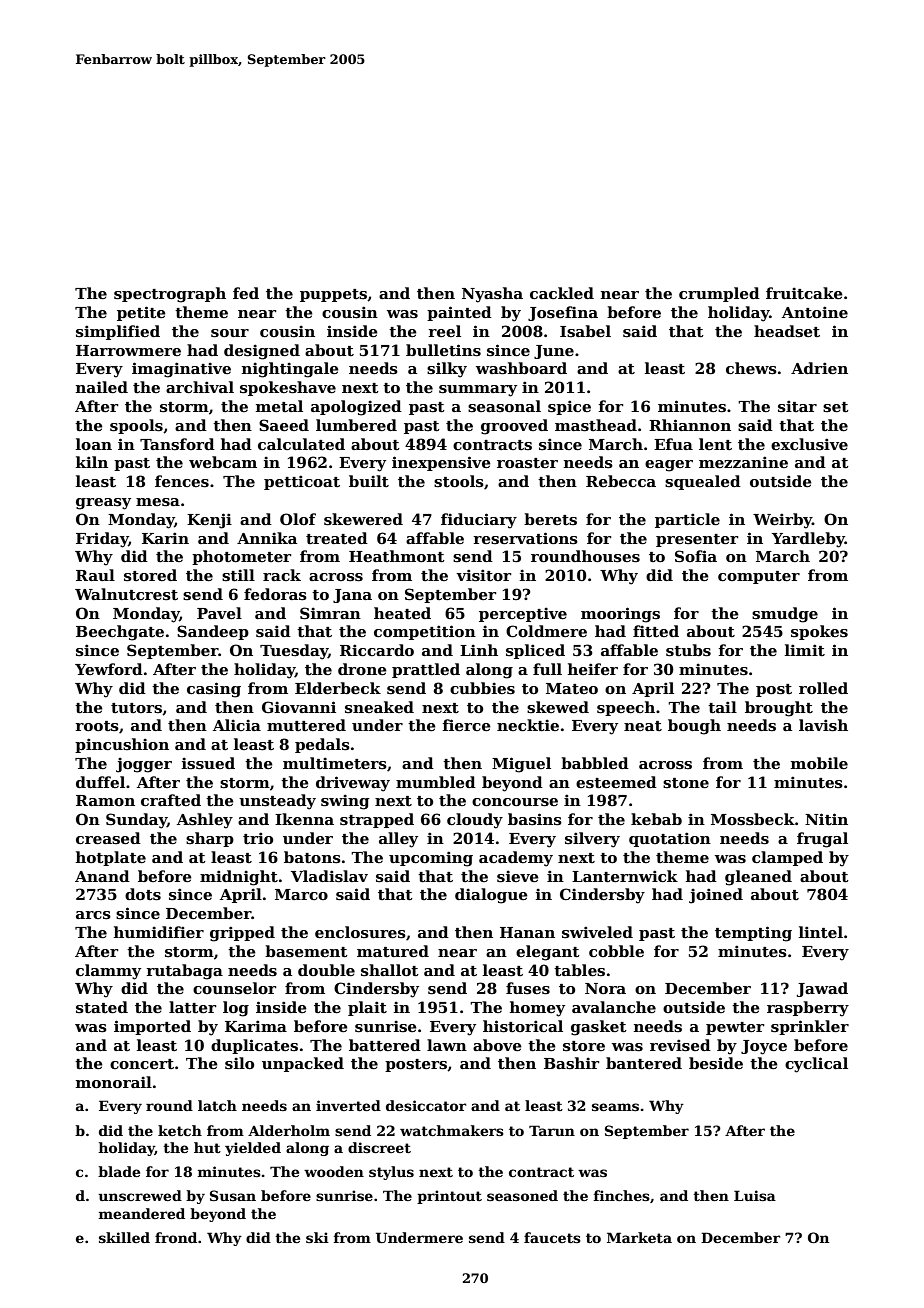 Image resolution: width=924 pixels, height=1308 pixels. I want to click on chews, so click(751, 368).
